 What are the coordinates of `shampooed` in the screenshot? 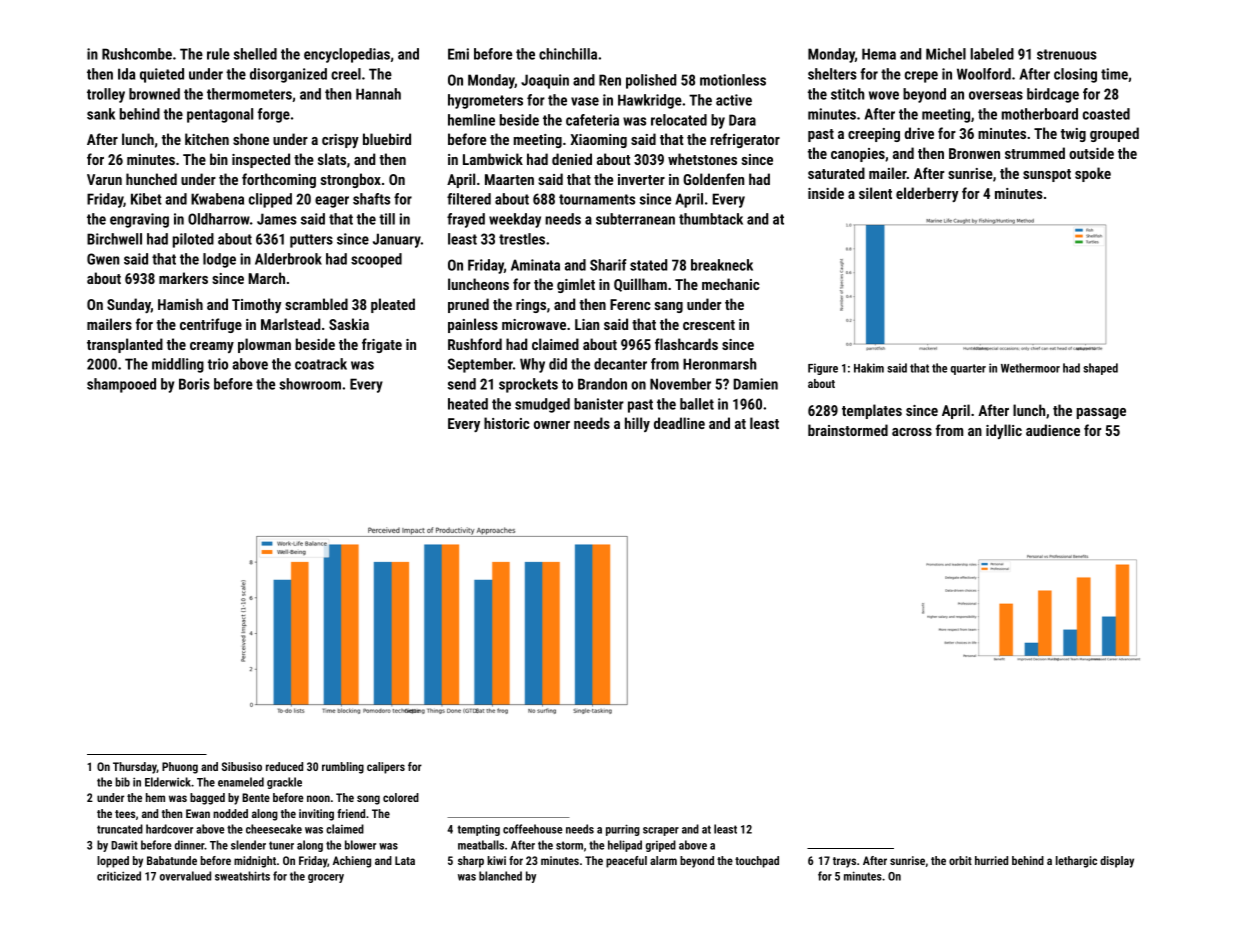 It's located at (121, 385).
